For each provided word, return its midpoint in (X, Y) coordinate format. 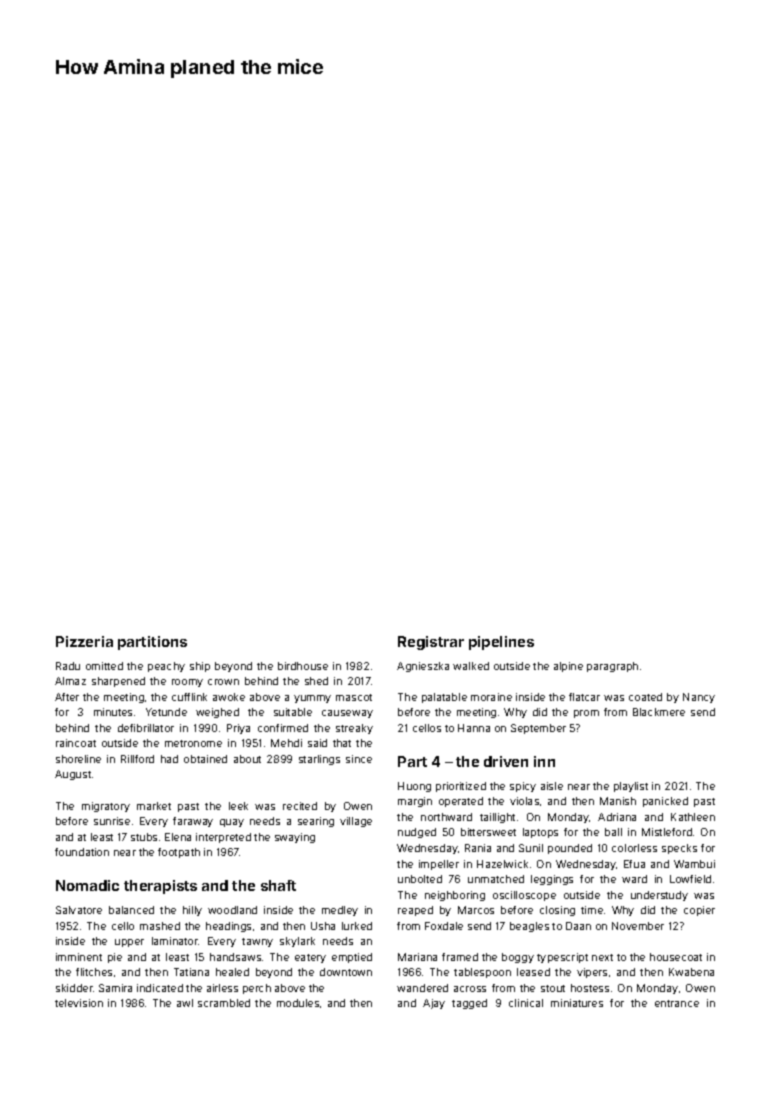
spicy (523, 787)
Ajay (434, 1004)
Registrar (431, 643)
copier (699, 911)
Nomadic (87, 885)
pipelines (501, 643)
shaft (278, 885)
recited (300, 806)
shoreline (78, 759)
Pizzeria (84, 641)
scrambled (224, 1003)
